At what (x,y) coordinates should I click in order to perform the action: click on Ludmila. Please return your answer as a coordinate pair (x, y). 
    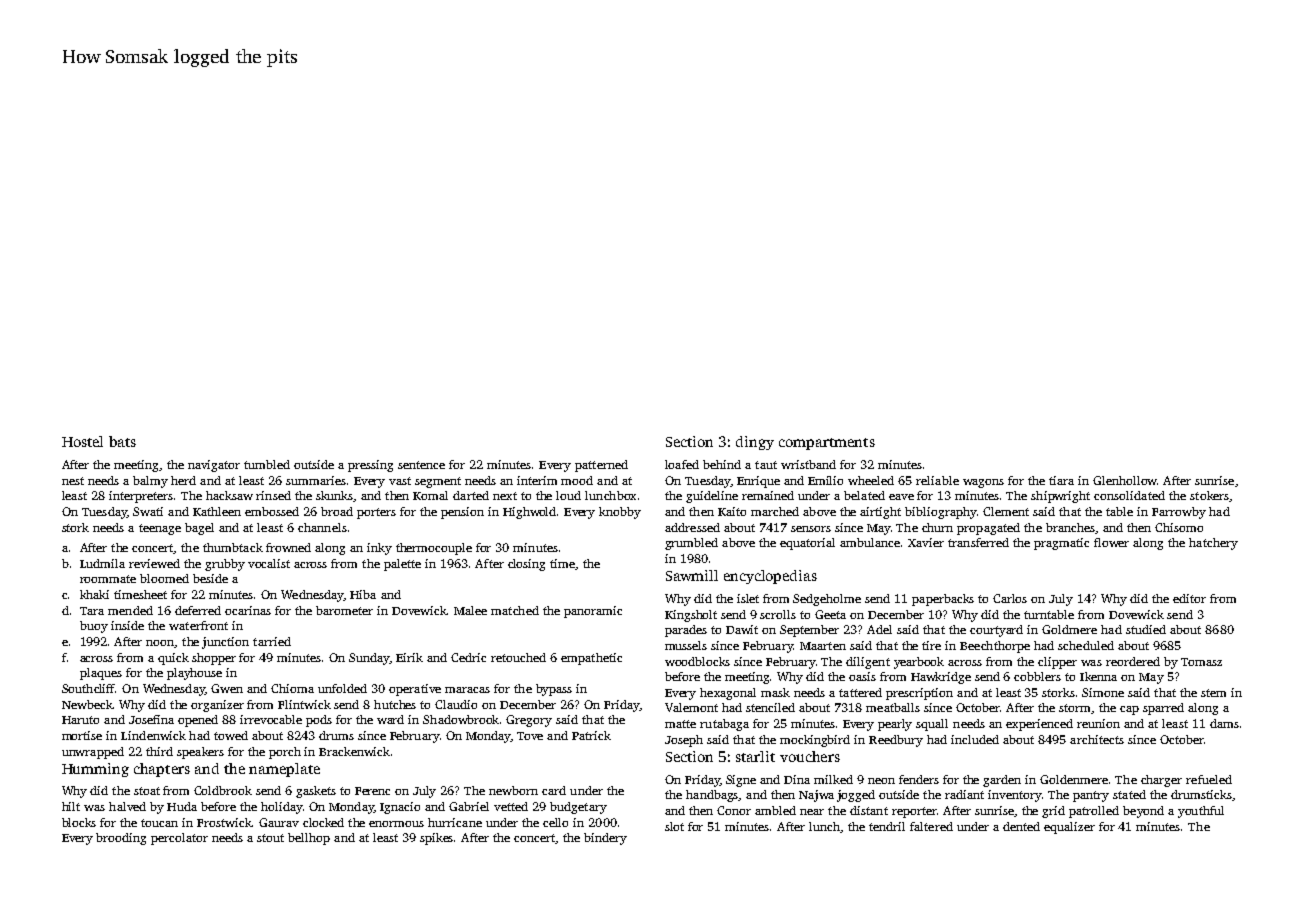
    Looking at the image, I should click on (102, 563).
